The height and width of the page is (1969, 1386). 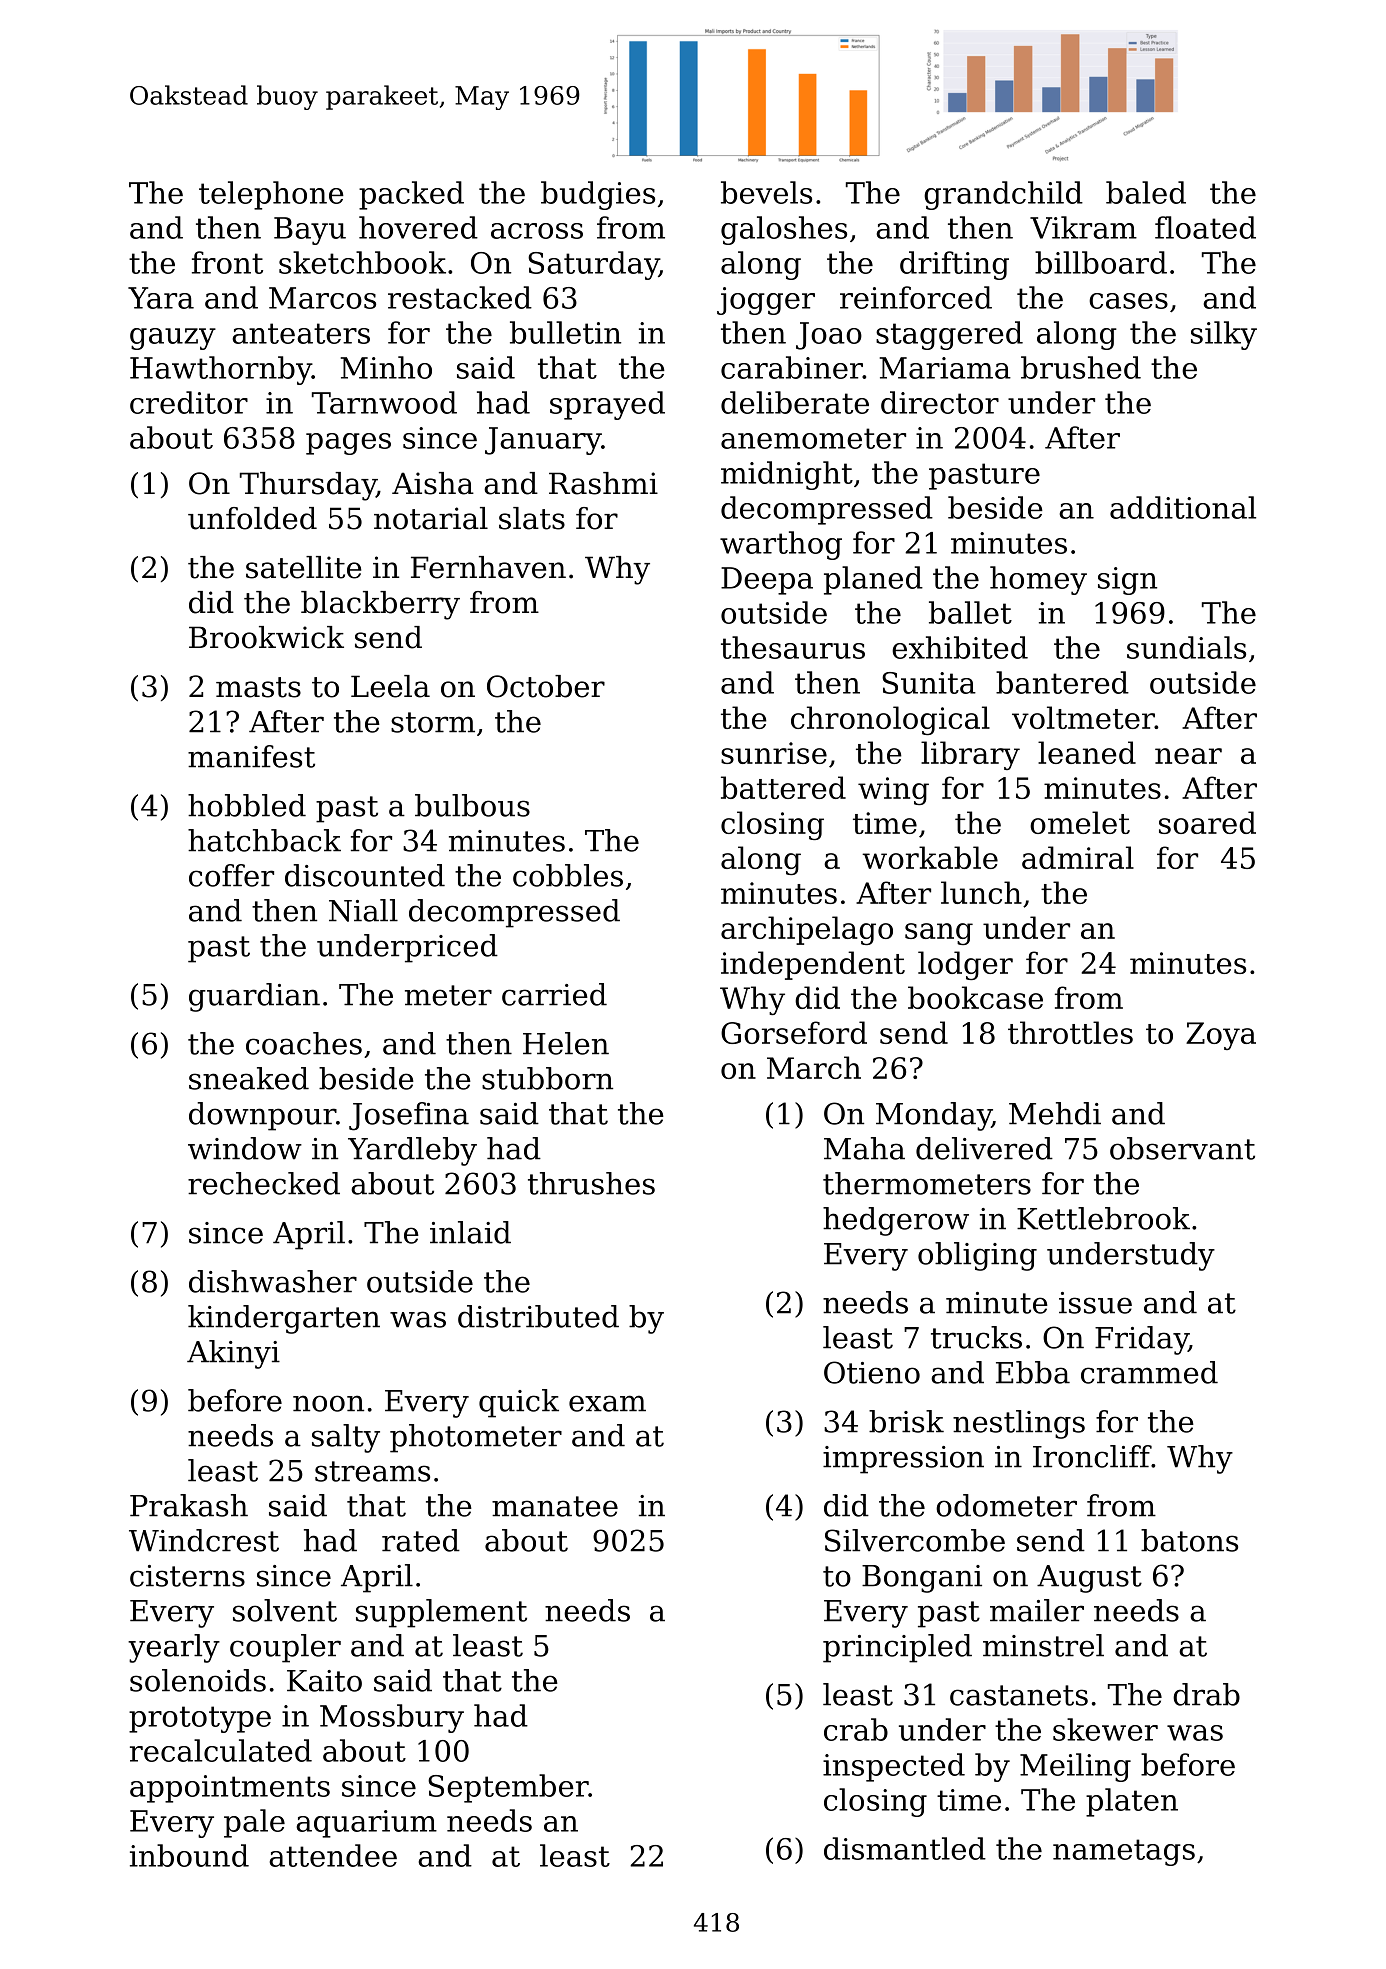 What do you see at coordinates (251, 756) in the page?
I see `manifest` at bounding box center [251, 756].
